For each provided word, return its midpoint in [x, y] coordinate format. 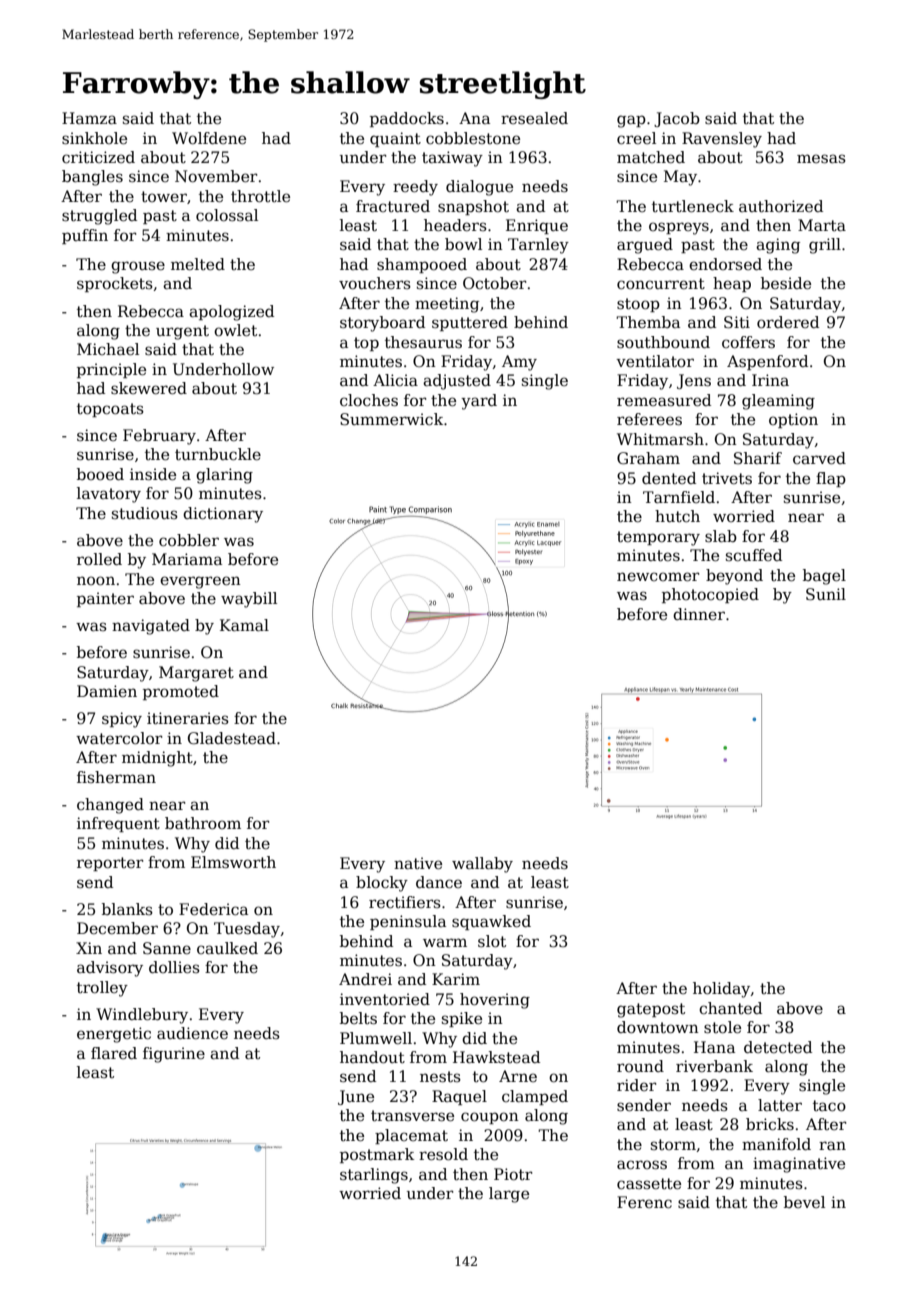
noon [96, 580]
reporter [110, 864]
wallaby [482, 865]
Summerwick [391, 419]
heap [732, 284]
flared [114, 1053]
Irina [770, 380]
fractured [393, 206]
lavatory [109, 495]
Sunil [826, 594]
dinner [699, 614]
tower [164, 196]
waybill [249, 600]
